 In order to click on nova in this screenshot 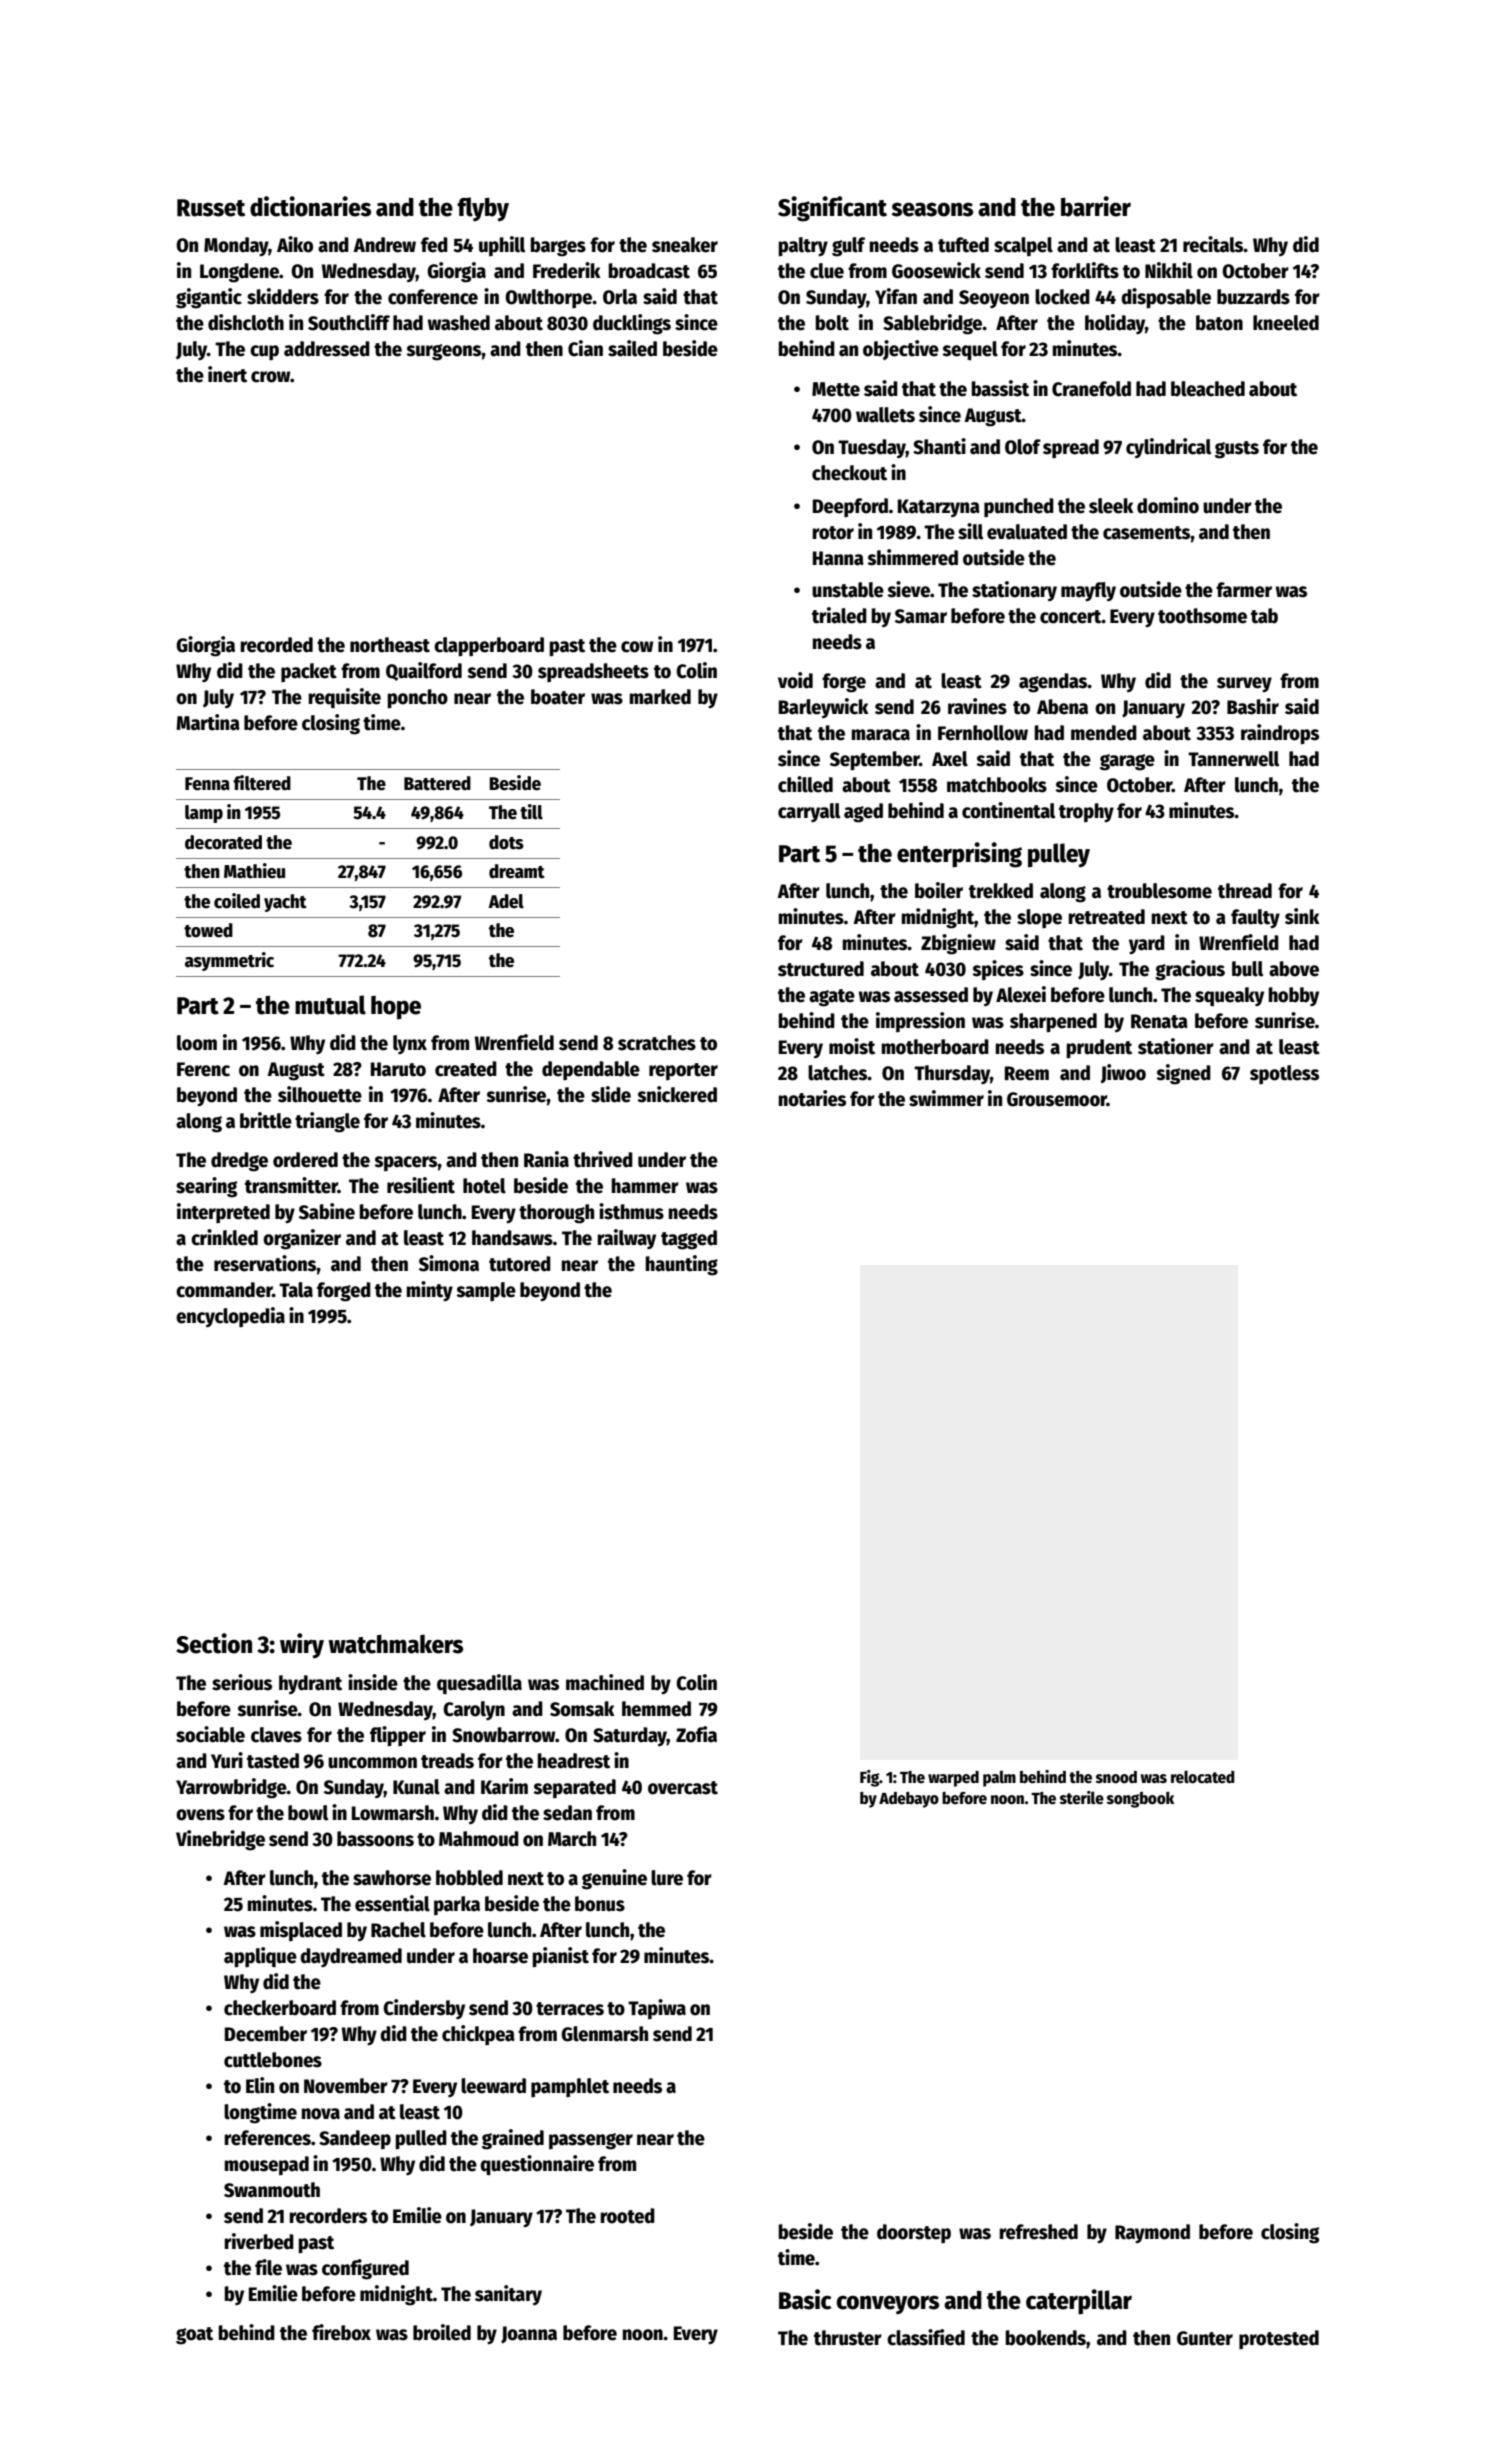, I will do `click(320, 2114)`.
